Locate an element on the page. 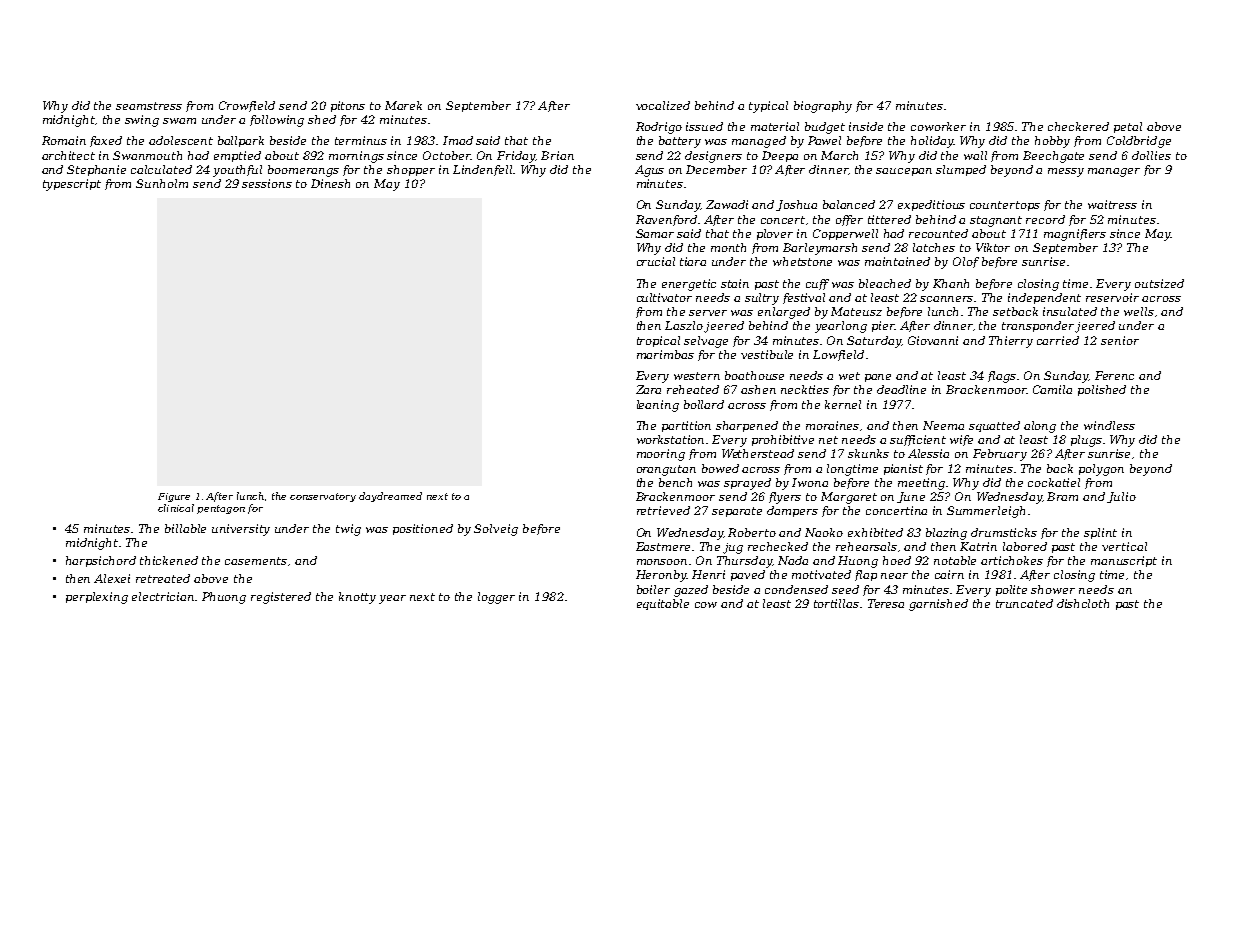  logger is located at coordinates (496, 598).
